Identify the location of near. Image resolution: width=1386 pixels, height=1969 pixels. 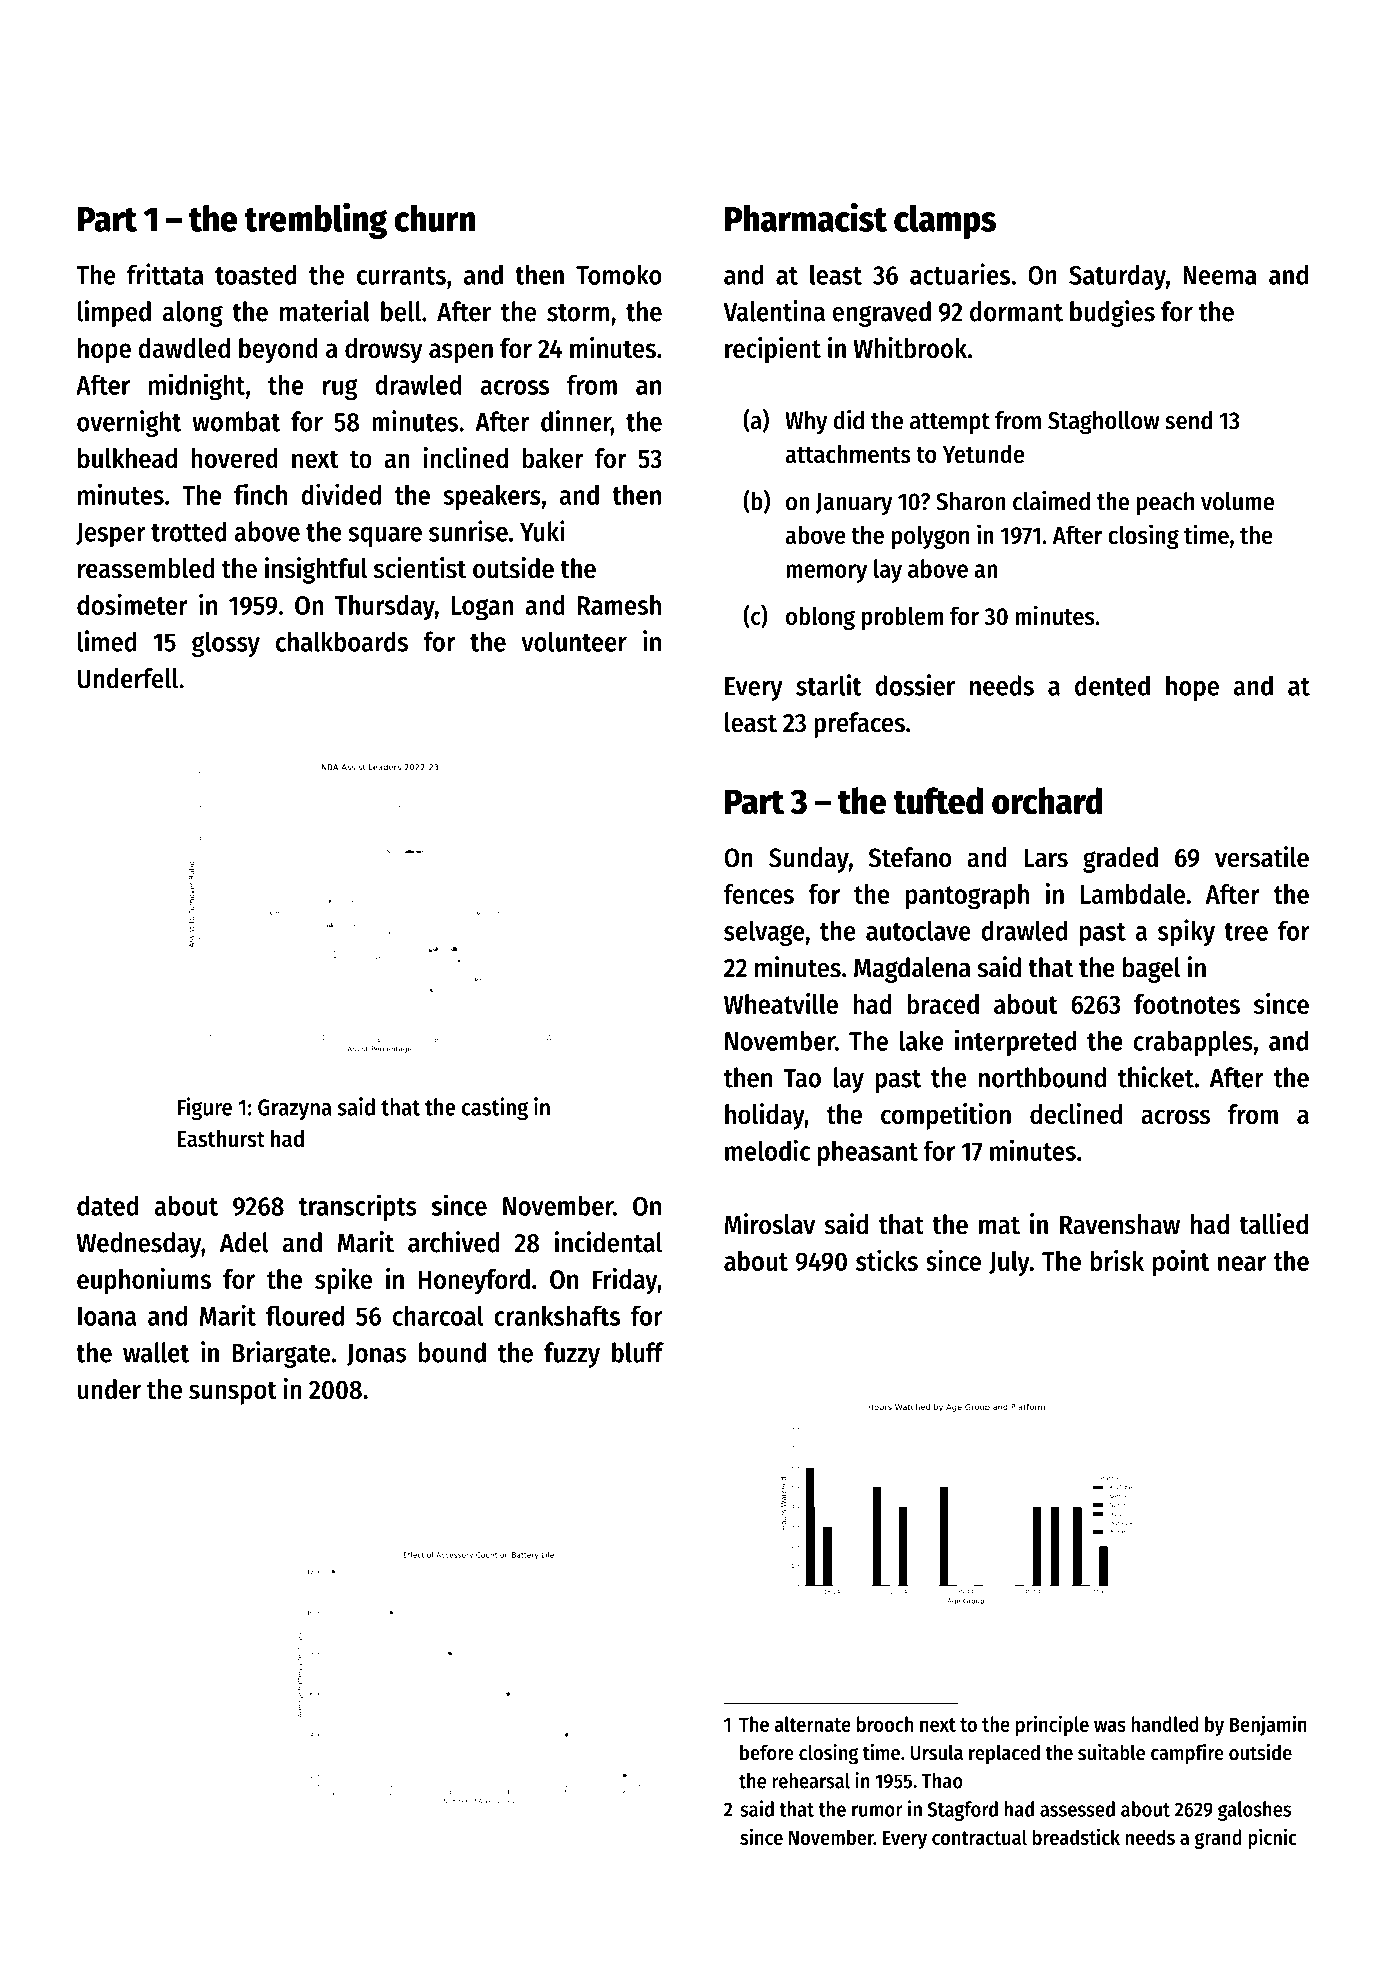
(1242, 1263).
